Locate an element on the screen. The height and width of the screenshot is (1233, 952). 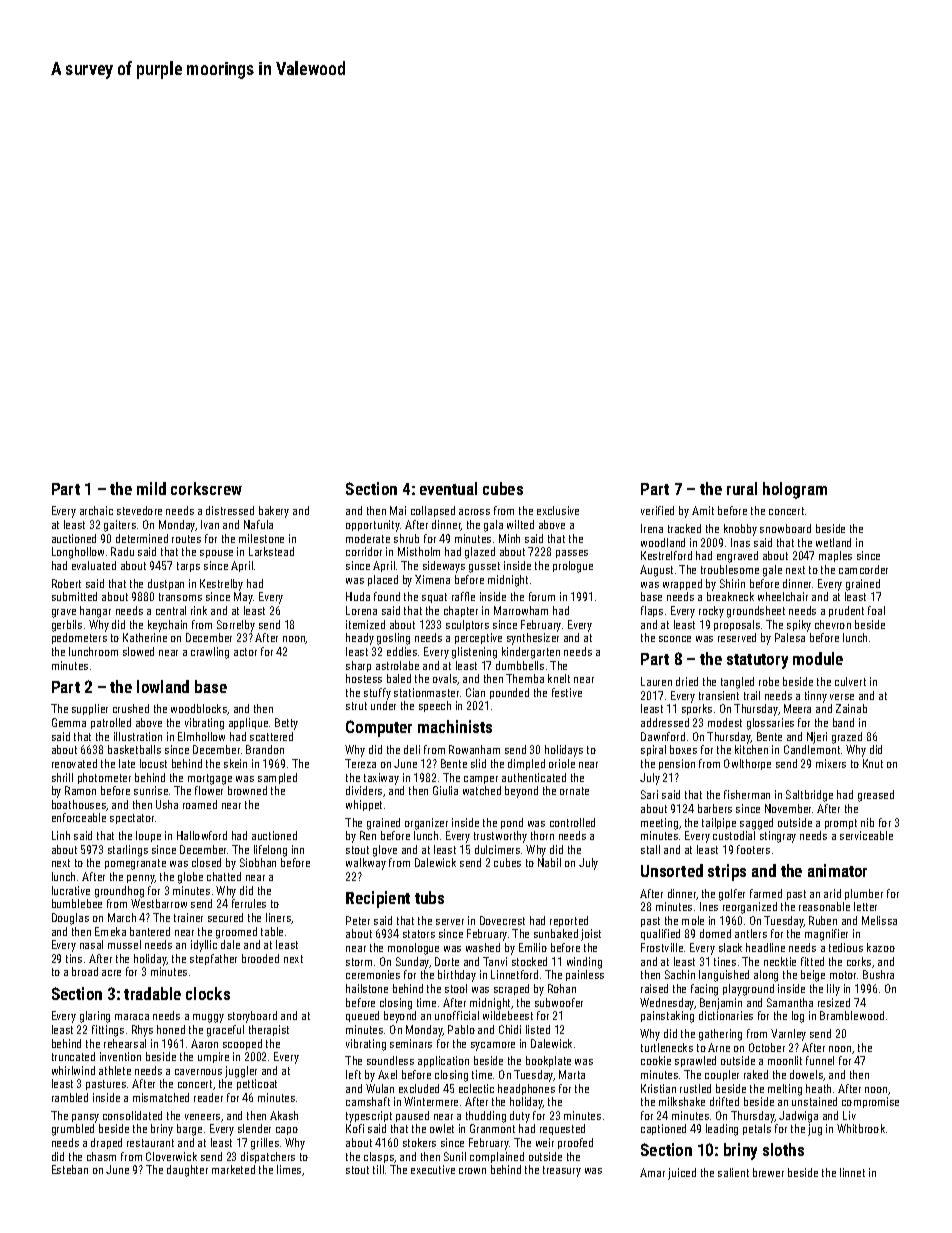
Douglas is located at coordinates (70, 919).
